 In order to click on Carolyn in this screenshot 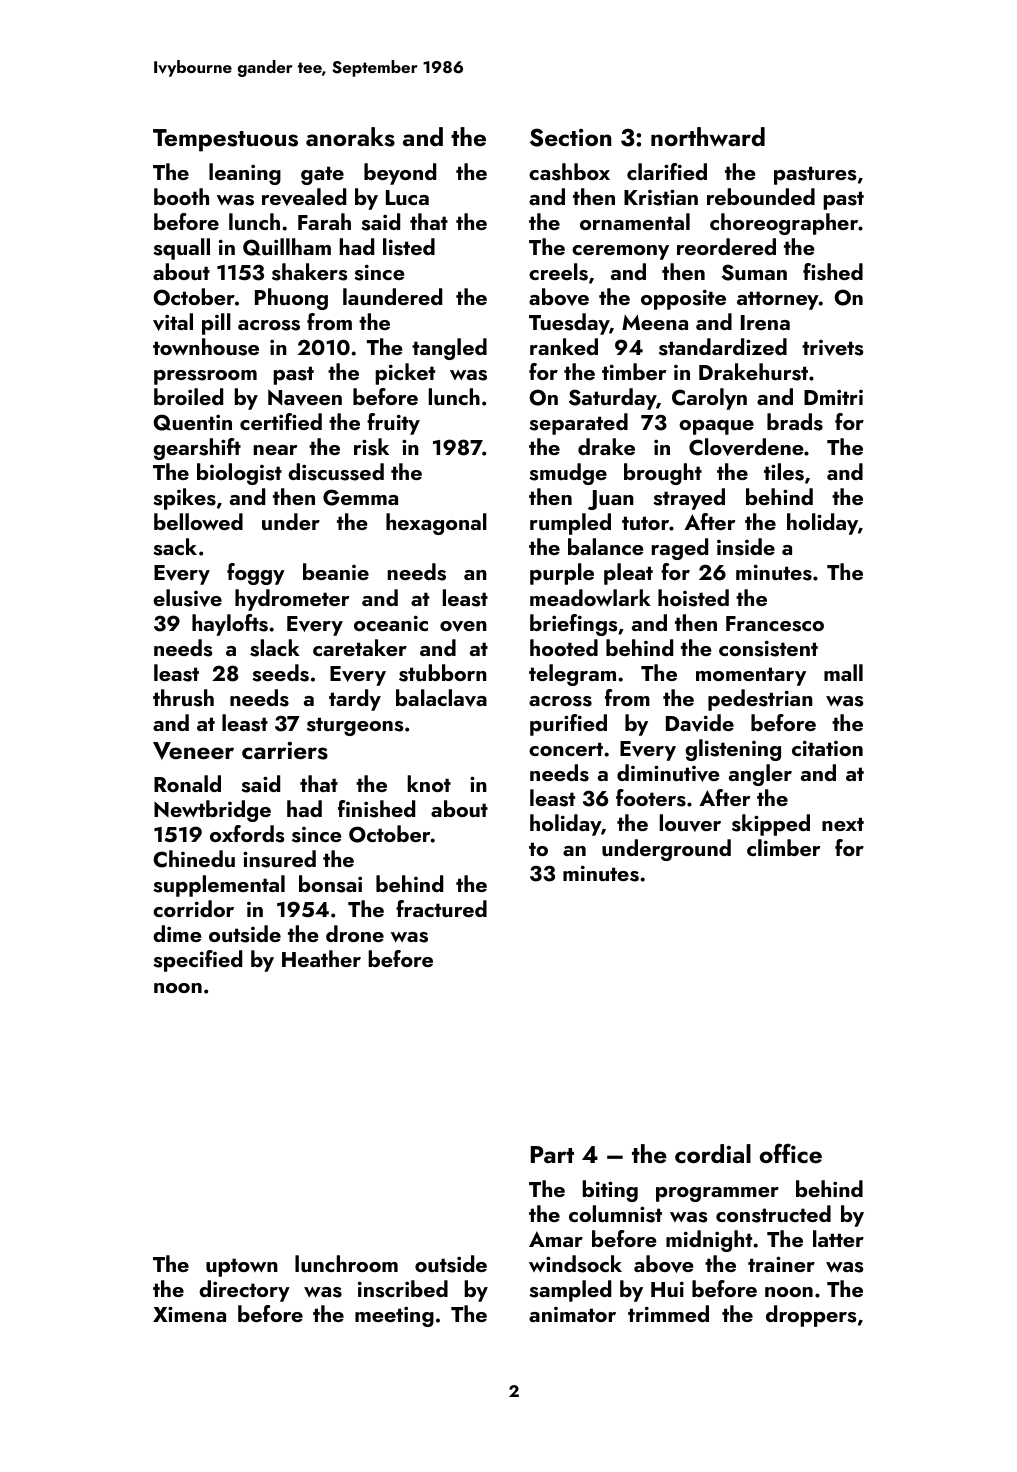, I will do `click(709, 399)`.
